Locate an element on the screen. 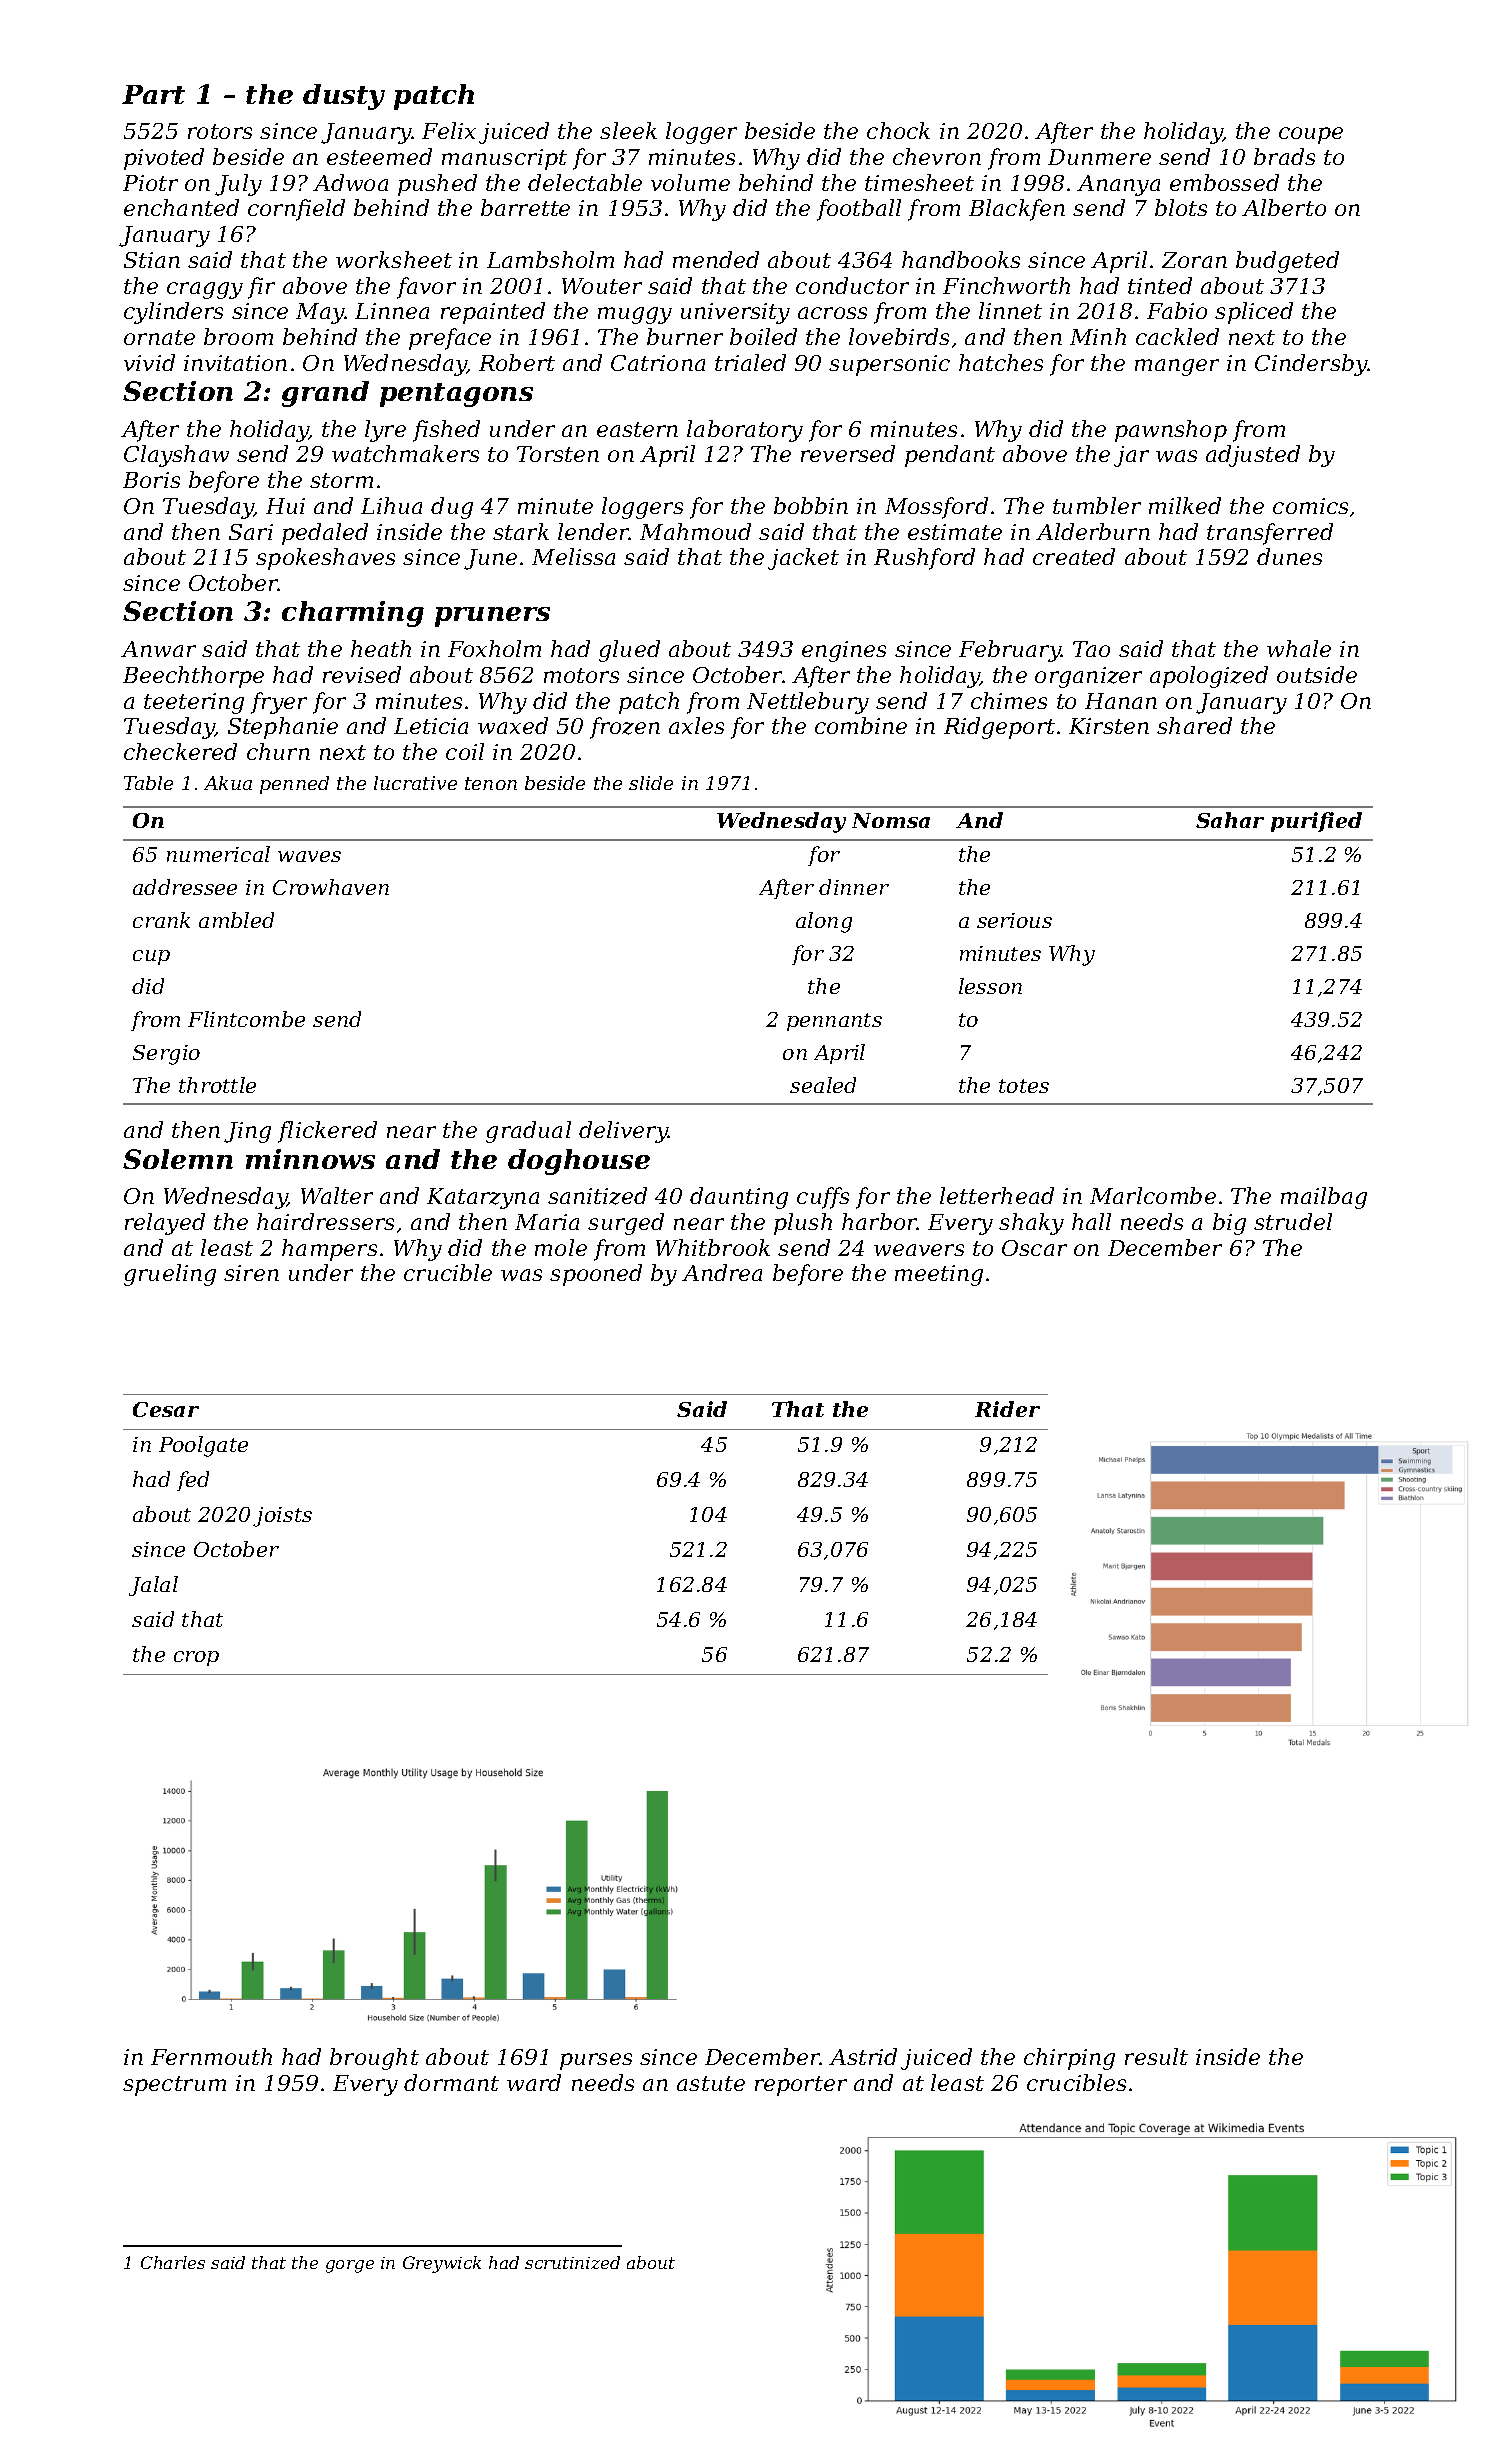 The width and height of the screenshot is (1496, 2464). Clayshaw is located at coordinates (176, 456).
